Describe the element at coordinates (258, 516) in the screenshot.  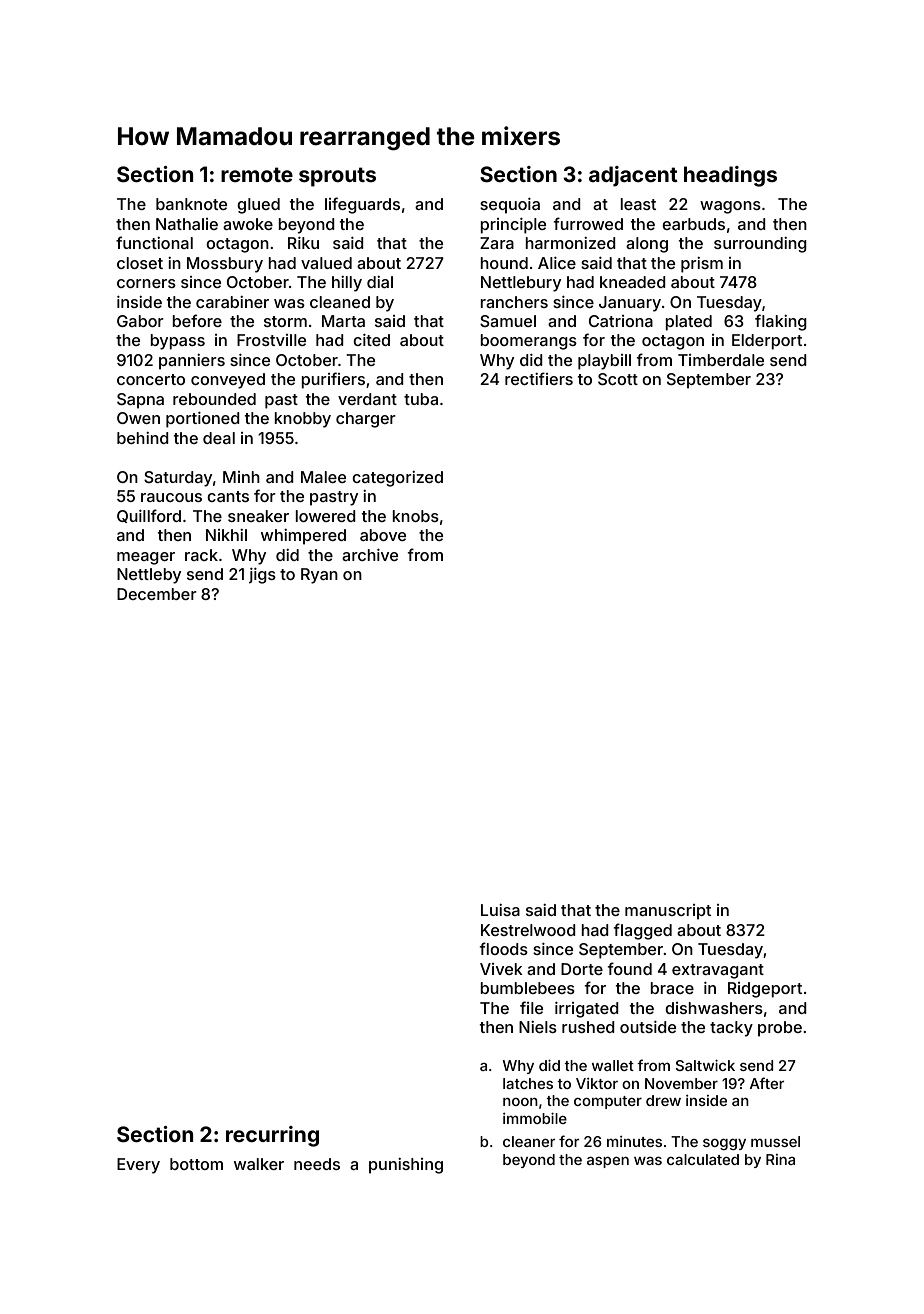
I see `sneaker` at that location.
